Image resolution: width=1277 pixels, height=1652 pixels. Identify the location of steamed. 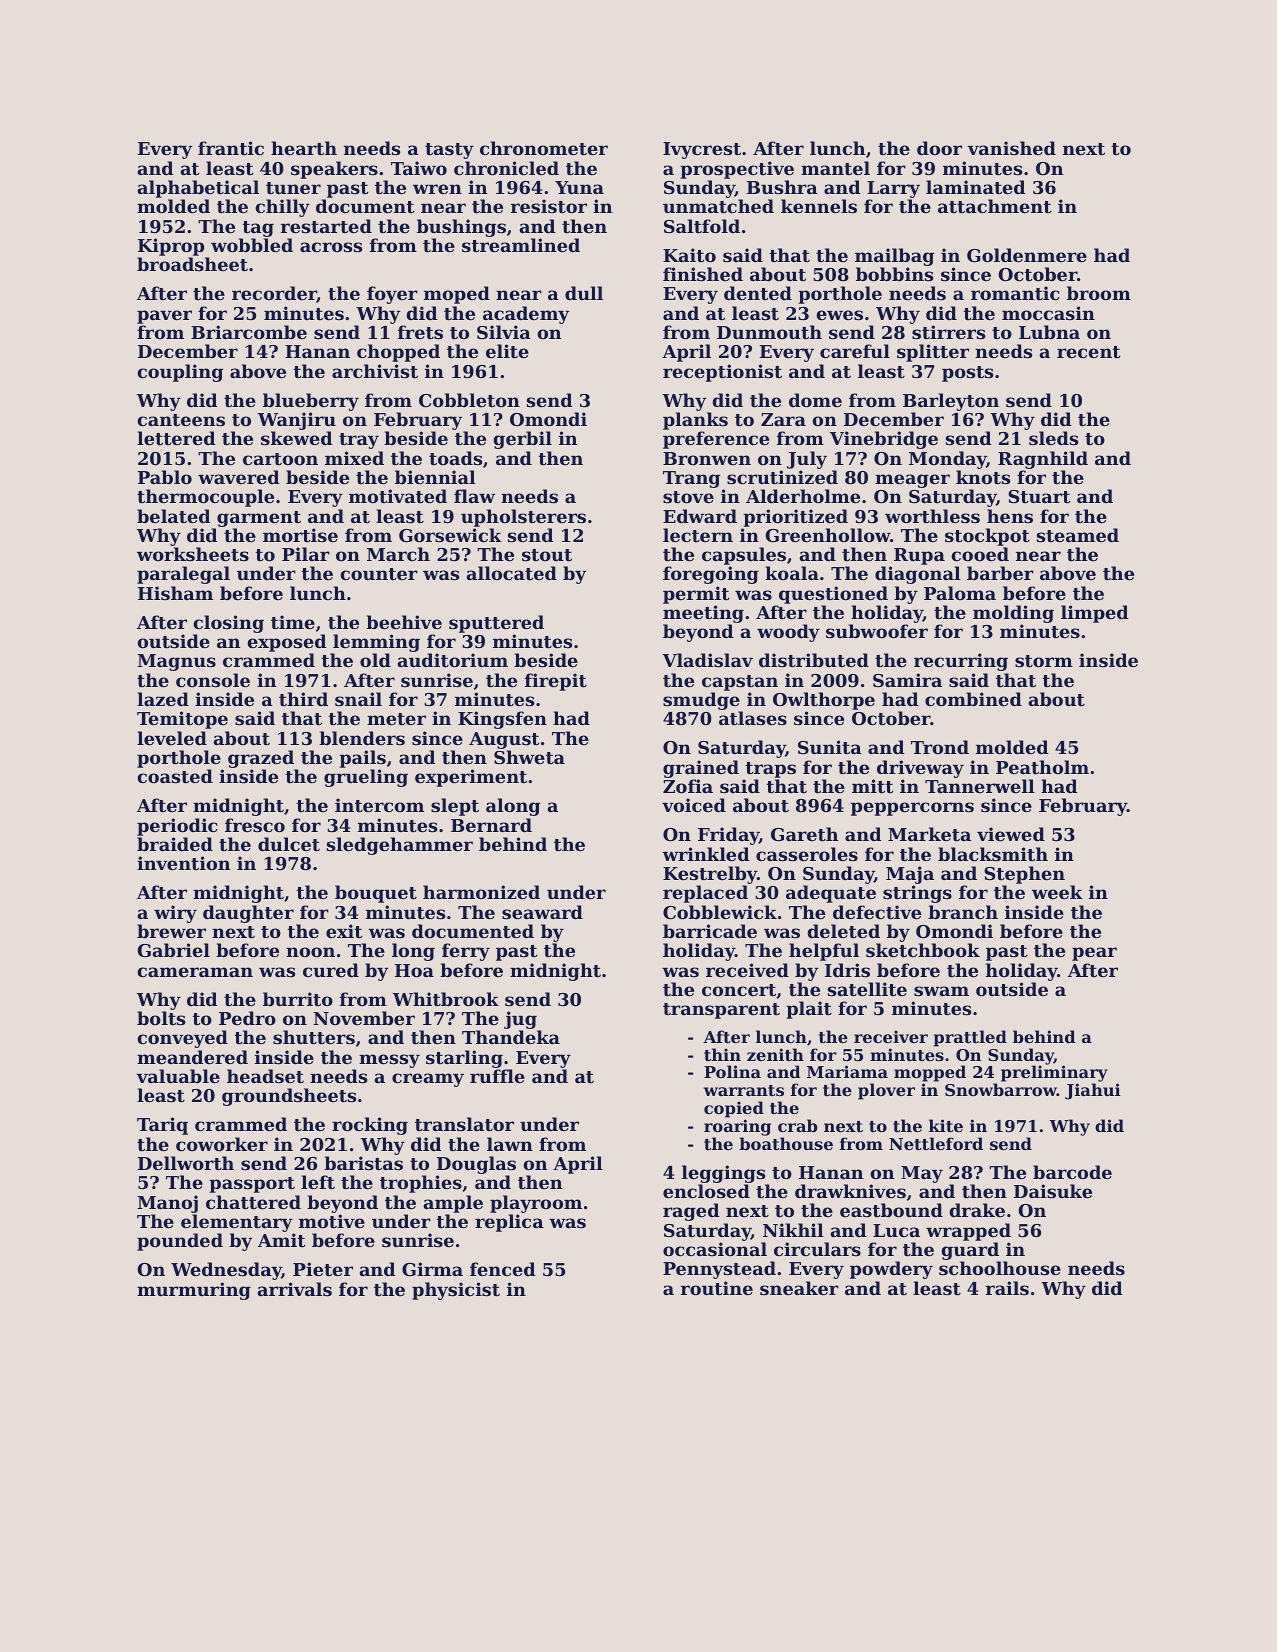
(1078, 535).
